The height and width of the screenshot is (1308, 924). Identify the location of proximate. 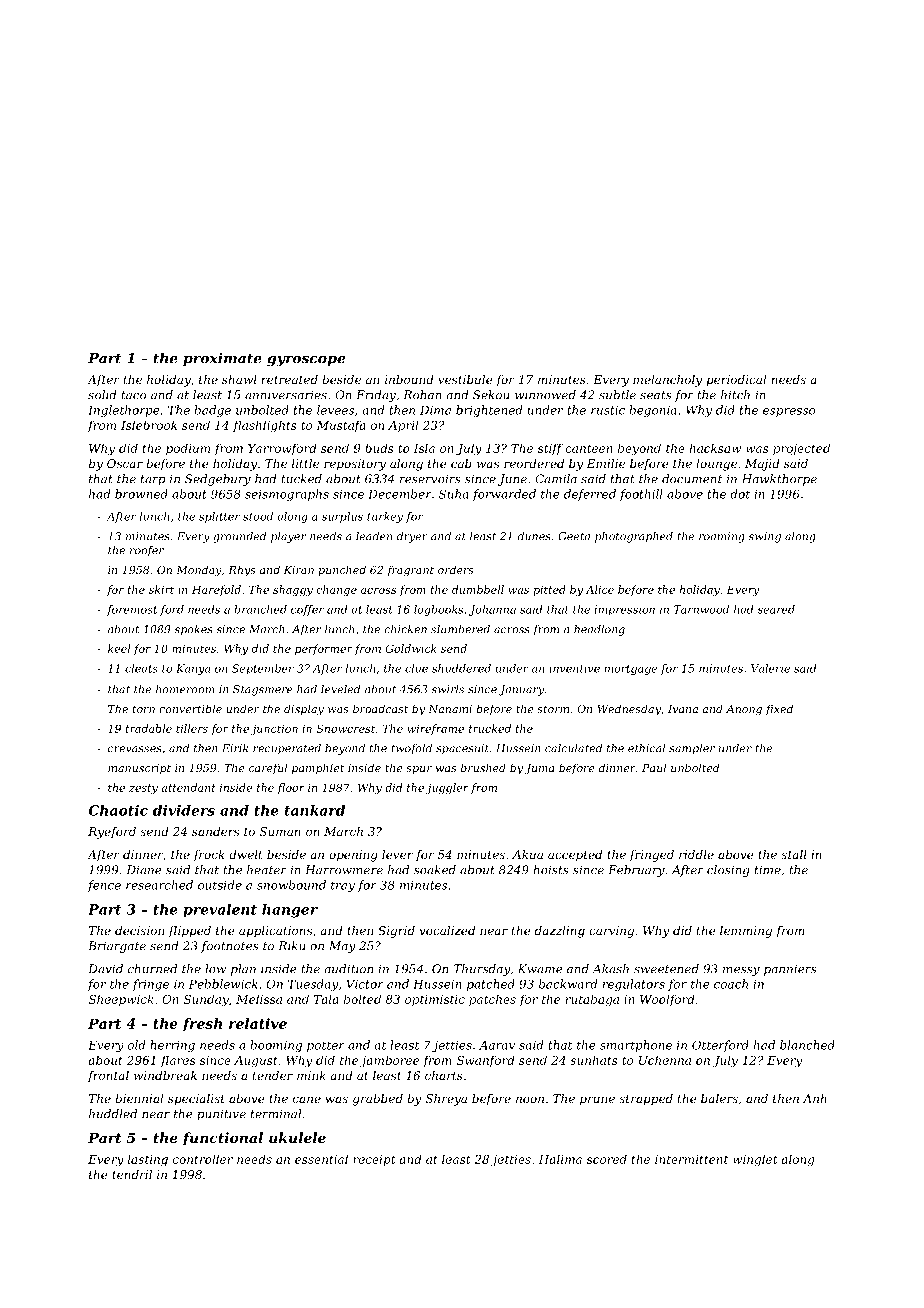
(222, 359).
